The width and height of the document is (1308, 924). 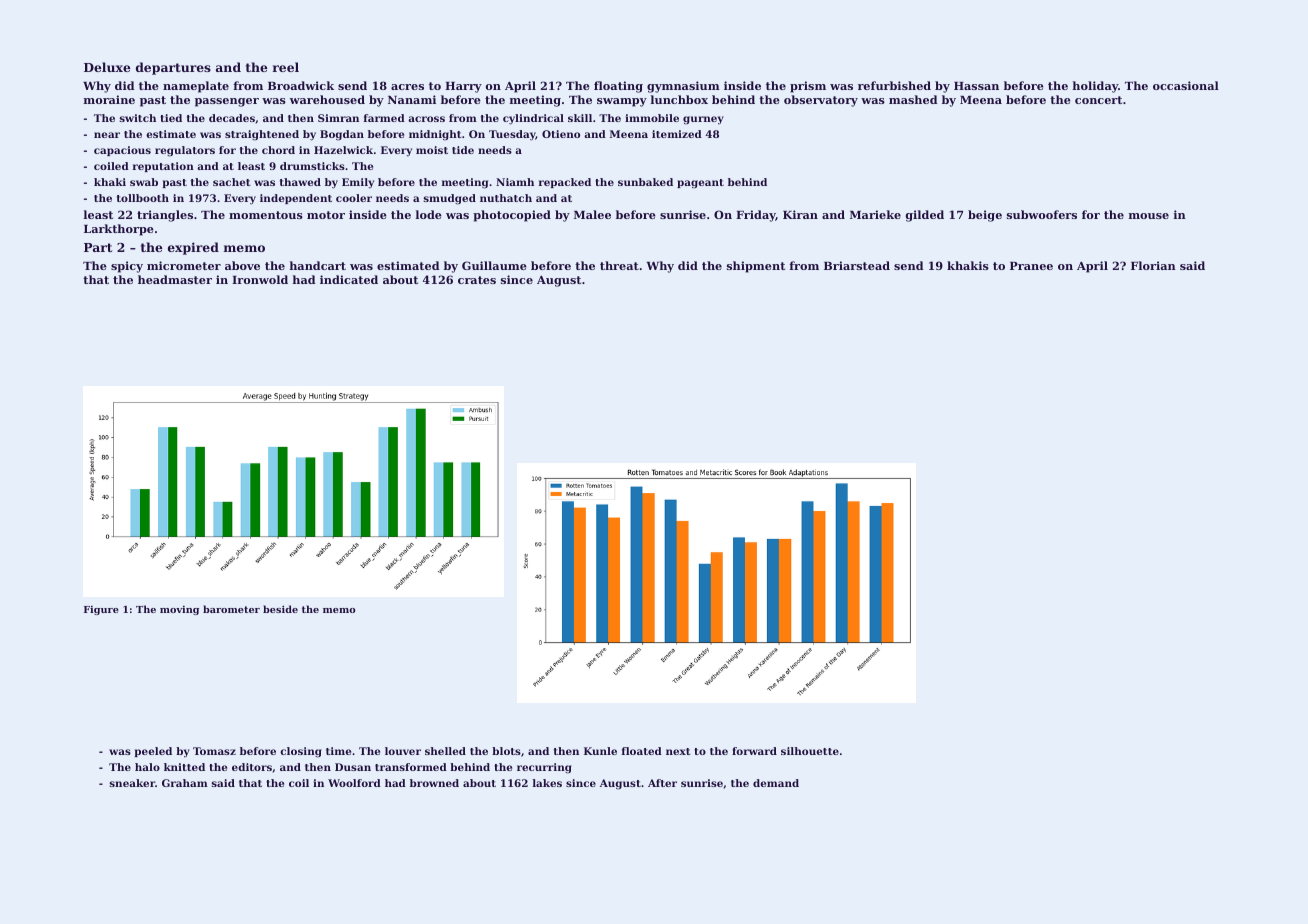 I want to click on tied, so click(x=171, y=118).
